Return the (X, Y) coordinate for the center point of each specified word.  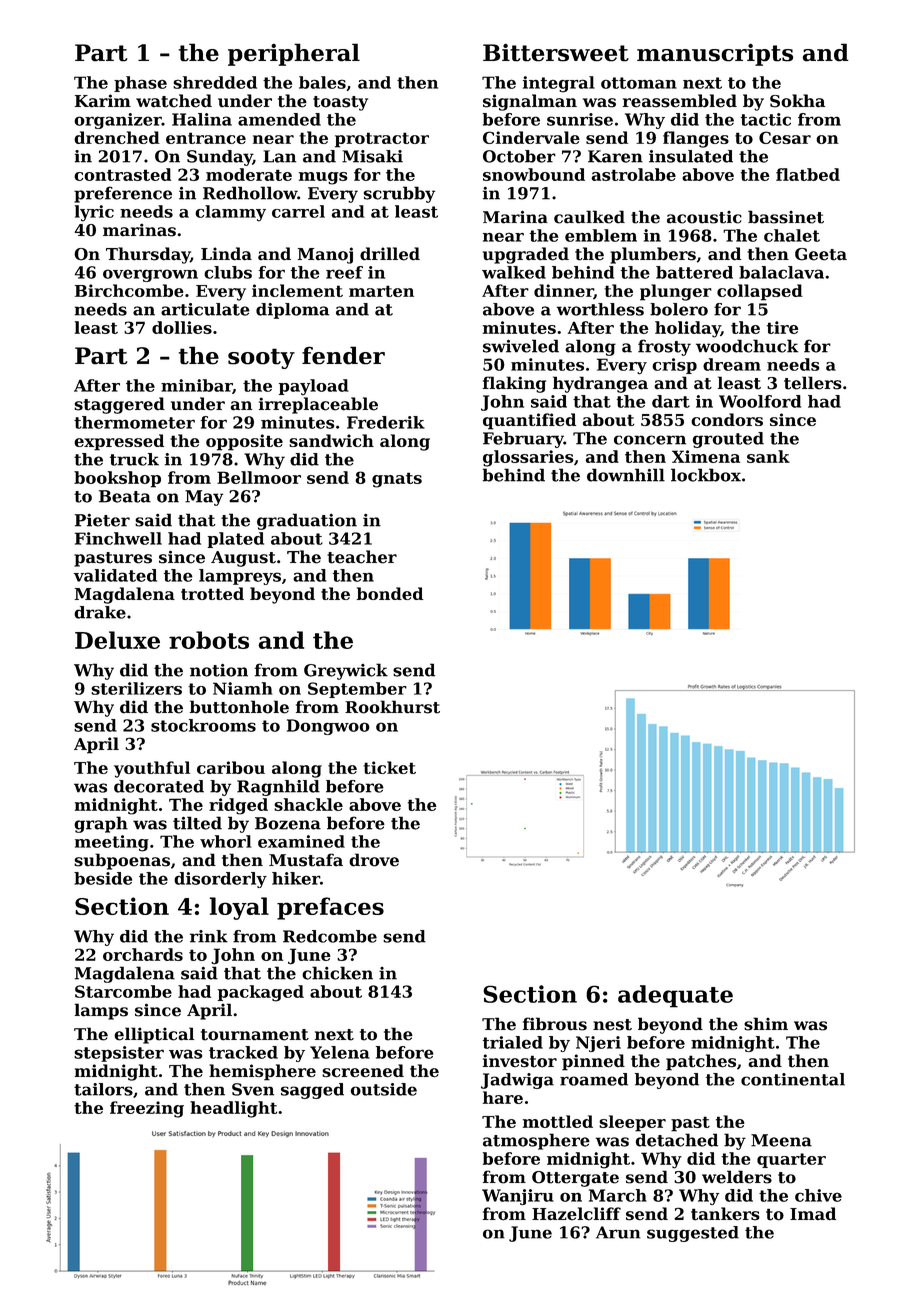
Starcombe (123, 991)
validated (115, 575)
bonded (390, 593)
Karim (103, 101)
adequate (675, 996)
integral (559, 84)
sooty (261, 358)
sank (768, 456)
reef (344, 272)
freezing (147, 1109)
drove (374, 860)
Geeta (821, 254)
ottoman (639, 83)
